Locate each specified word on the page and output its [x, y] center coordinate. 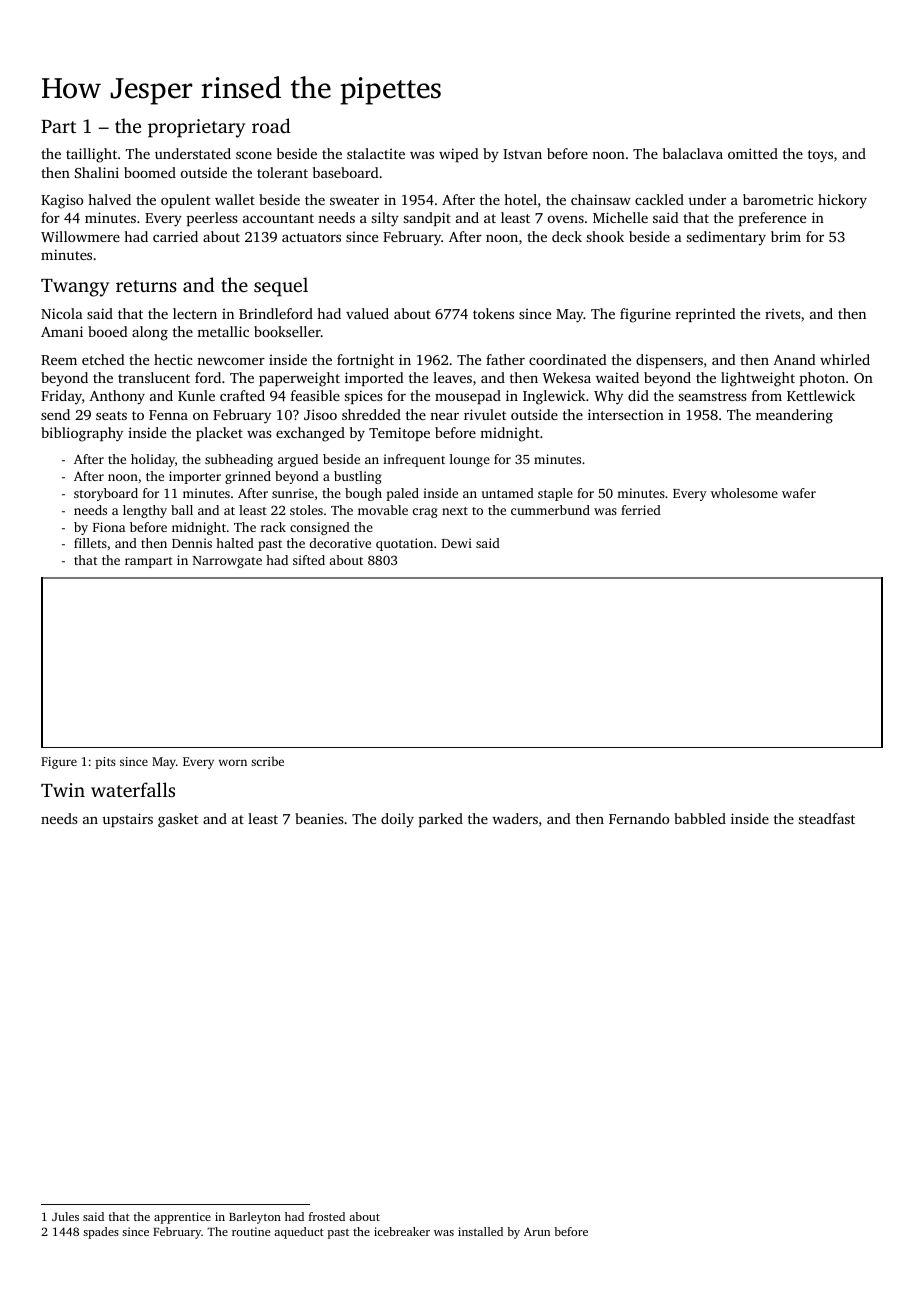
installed [480, 1231]
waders [515, 818]
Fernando [639, 818]
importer [195, 477]
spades [101, 1233]
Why [608, 397]
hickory [842, 201]
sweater [354, 200]
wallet [235, 199]
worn [233, 762]
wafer [799, 493]
